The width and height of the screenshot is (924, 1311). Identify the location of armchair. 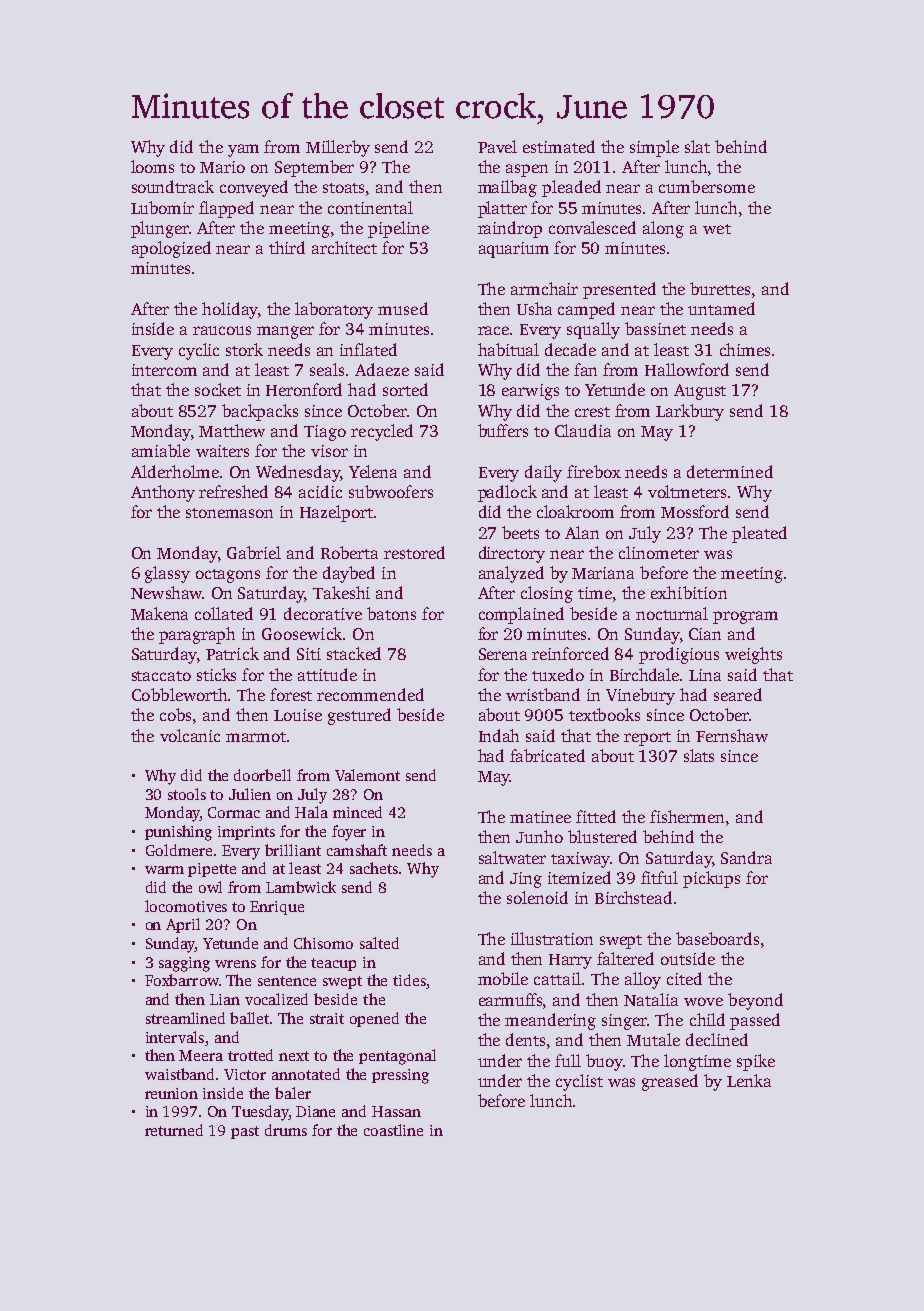
(544, 288).
